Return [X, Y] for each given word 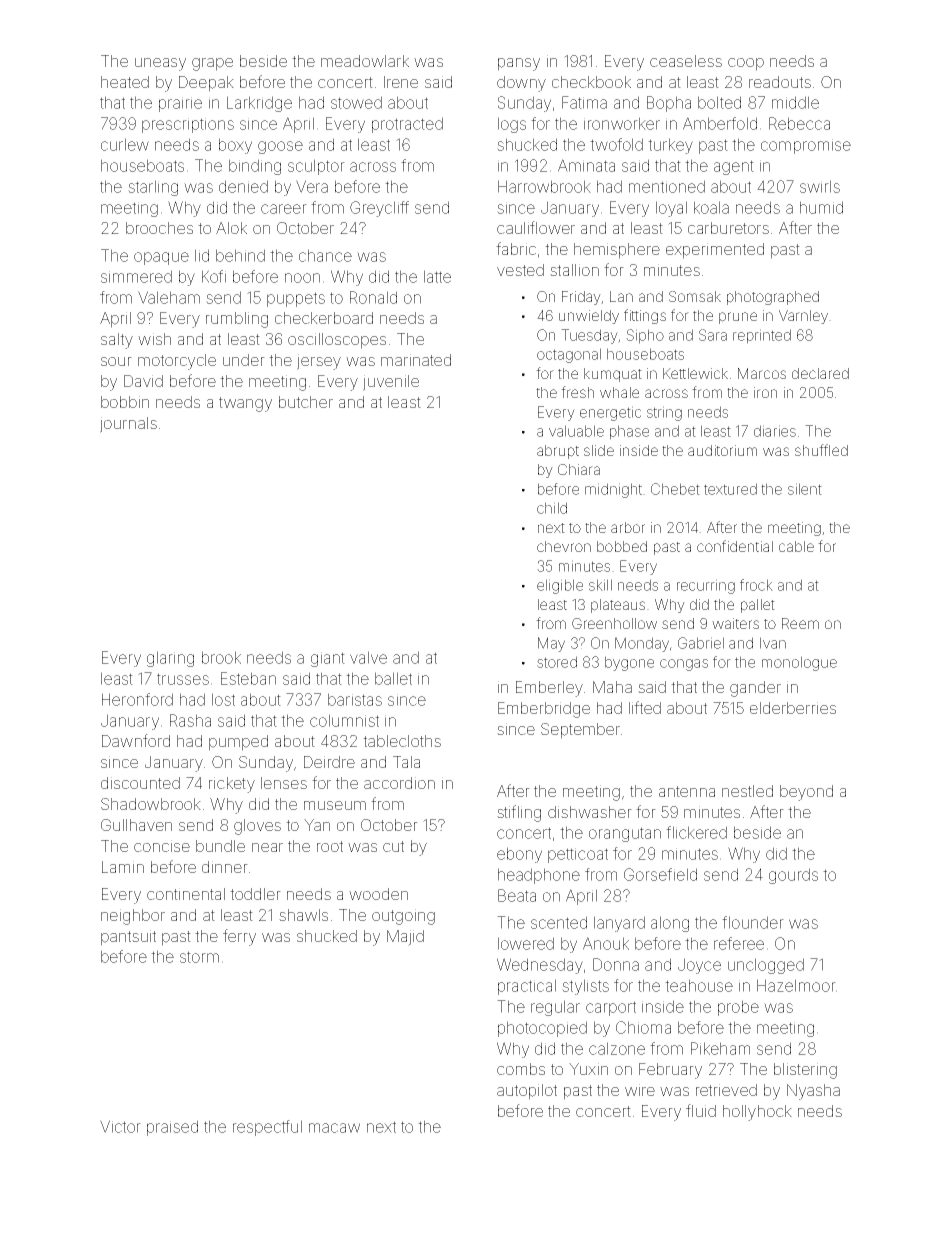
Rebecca [799, 123]
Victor [120, 1126]
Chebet [675, 489]
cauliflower [536, 227]
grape [212, 64]
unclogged [766, 966]
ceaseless [686, 61]
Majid [405, 938]
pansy [519, 64]
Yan [317, 825]
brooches [159, 228]
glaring [170, 659]
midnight [613, 490]
